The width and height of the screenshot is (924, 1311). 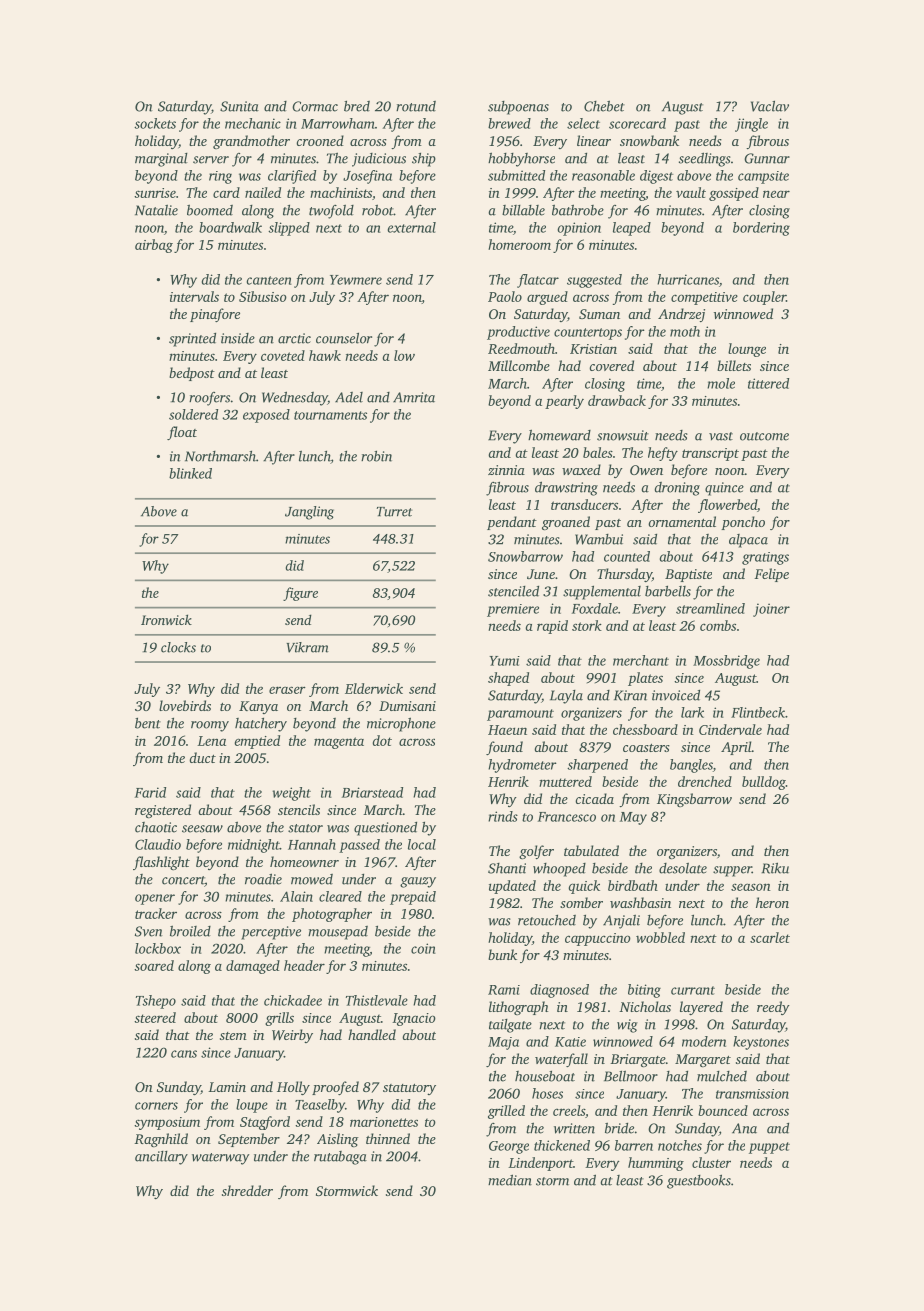 What do you see at coordinates (155, 1017) in the screenshot?
I see `steered` at bounding box center [155, 1017].
